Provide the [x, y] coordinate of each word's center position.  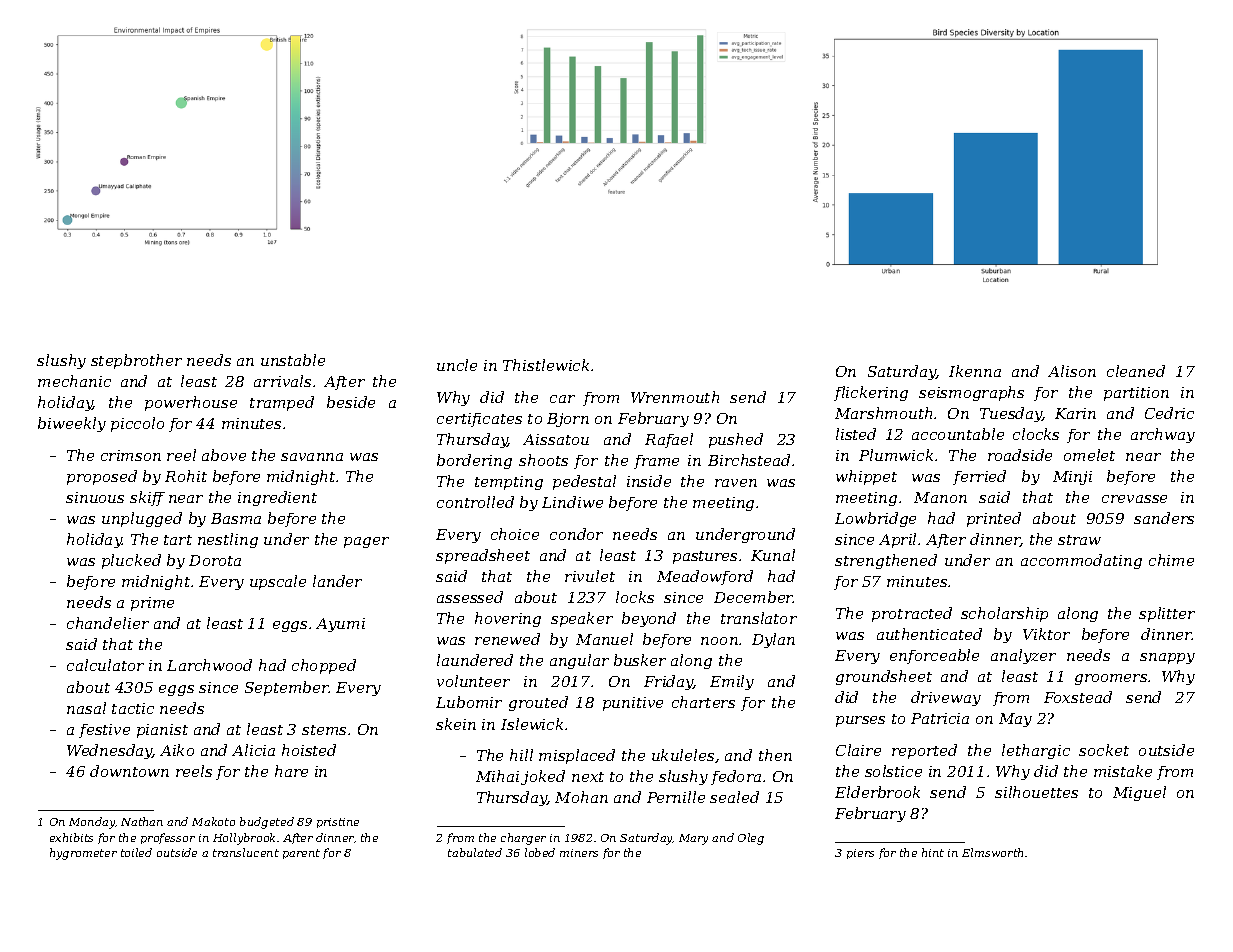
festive [104, 731]
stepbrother [136, 361]
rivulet [590, 576]
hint [933, 852]
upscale [278, 582]
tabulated [475, 852]
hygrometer [83, 854]
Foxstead [1078, 697]
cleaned [1136, 371]
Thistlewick [546, 365]
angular [579, 661]
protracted [912, 614]
